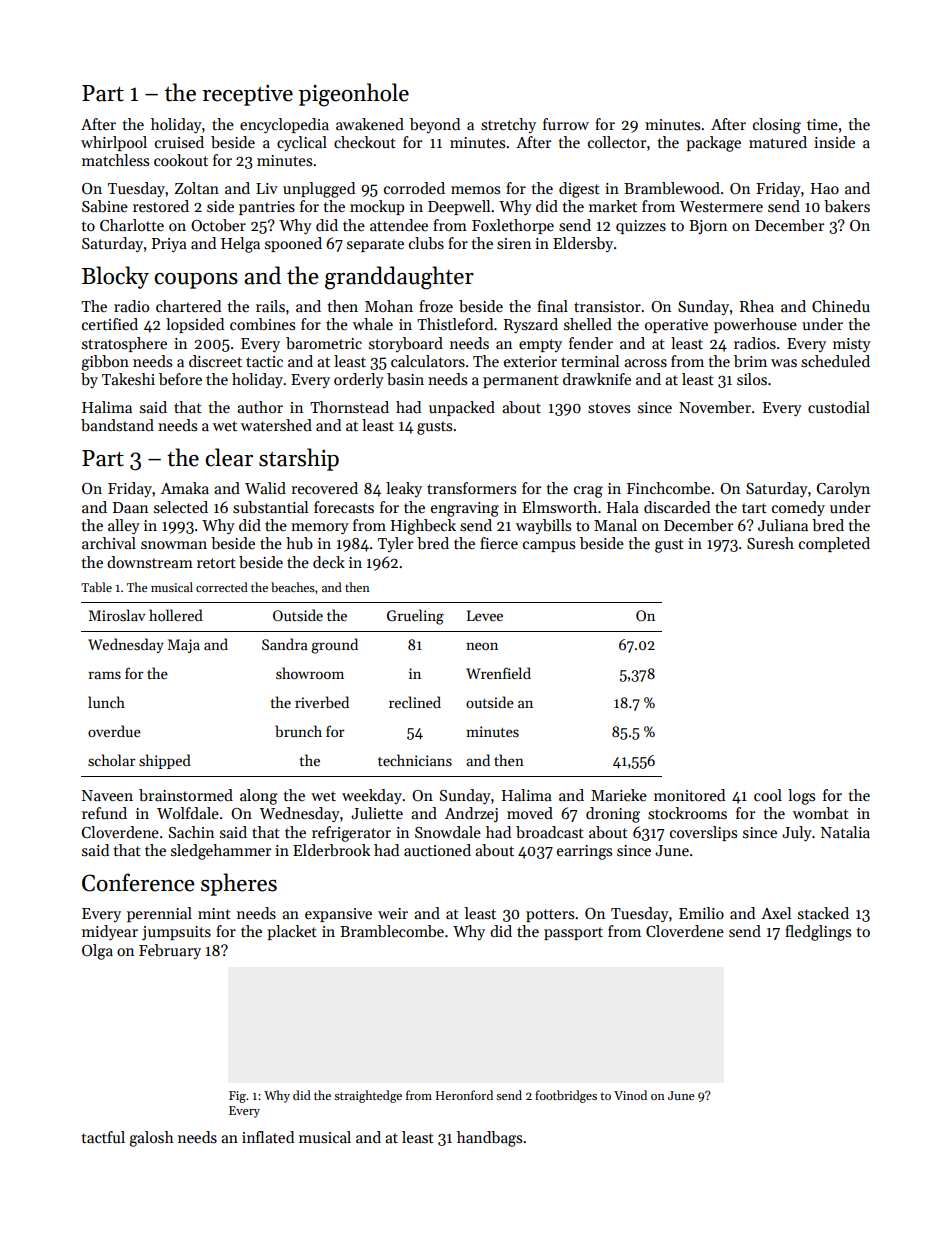 The width and height of the page is (952, 1233). What do you see at coordinates (641, 227) in the page?
I see `quizzes` at bounding box center [641, 227].
